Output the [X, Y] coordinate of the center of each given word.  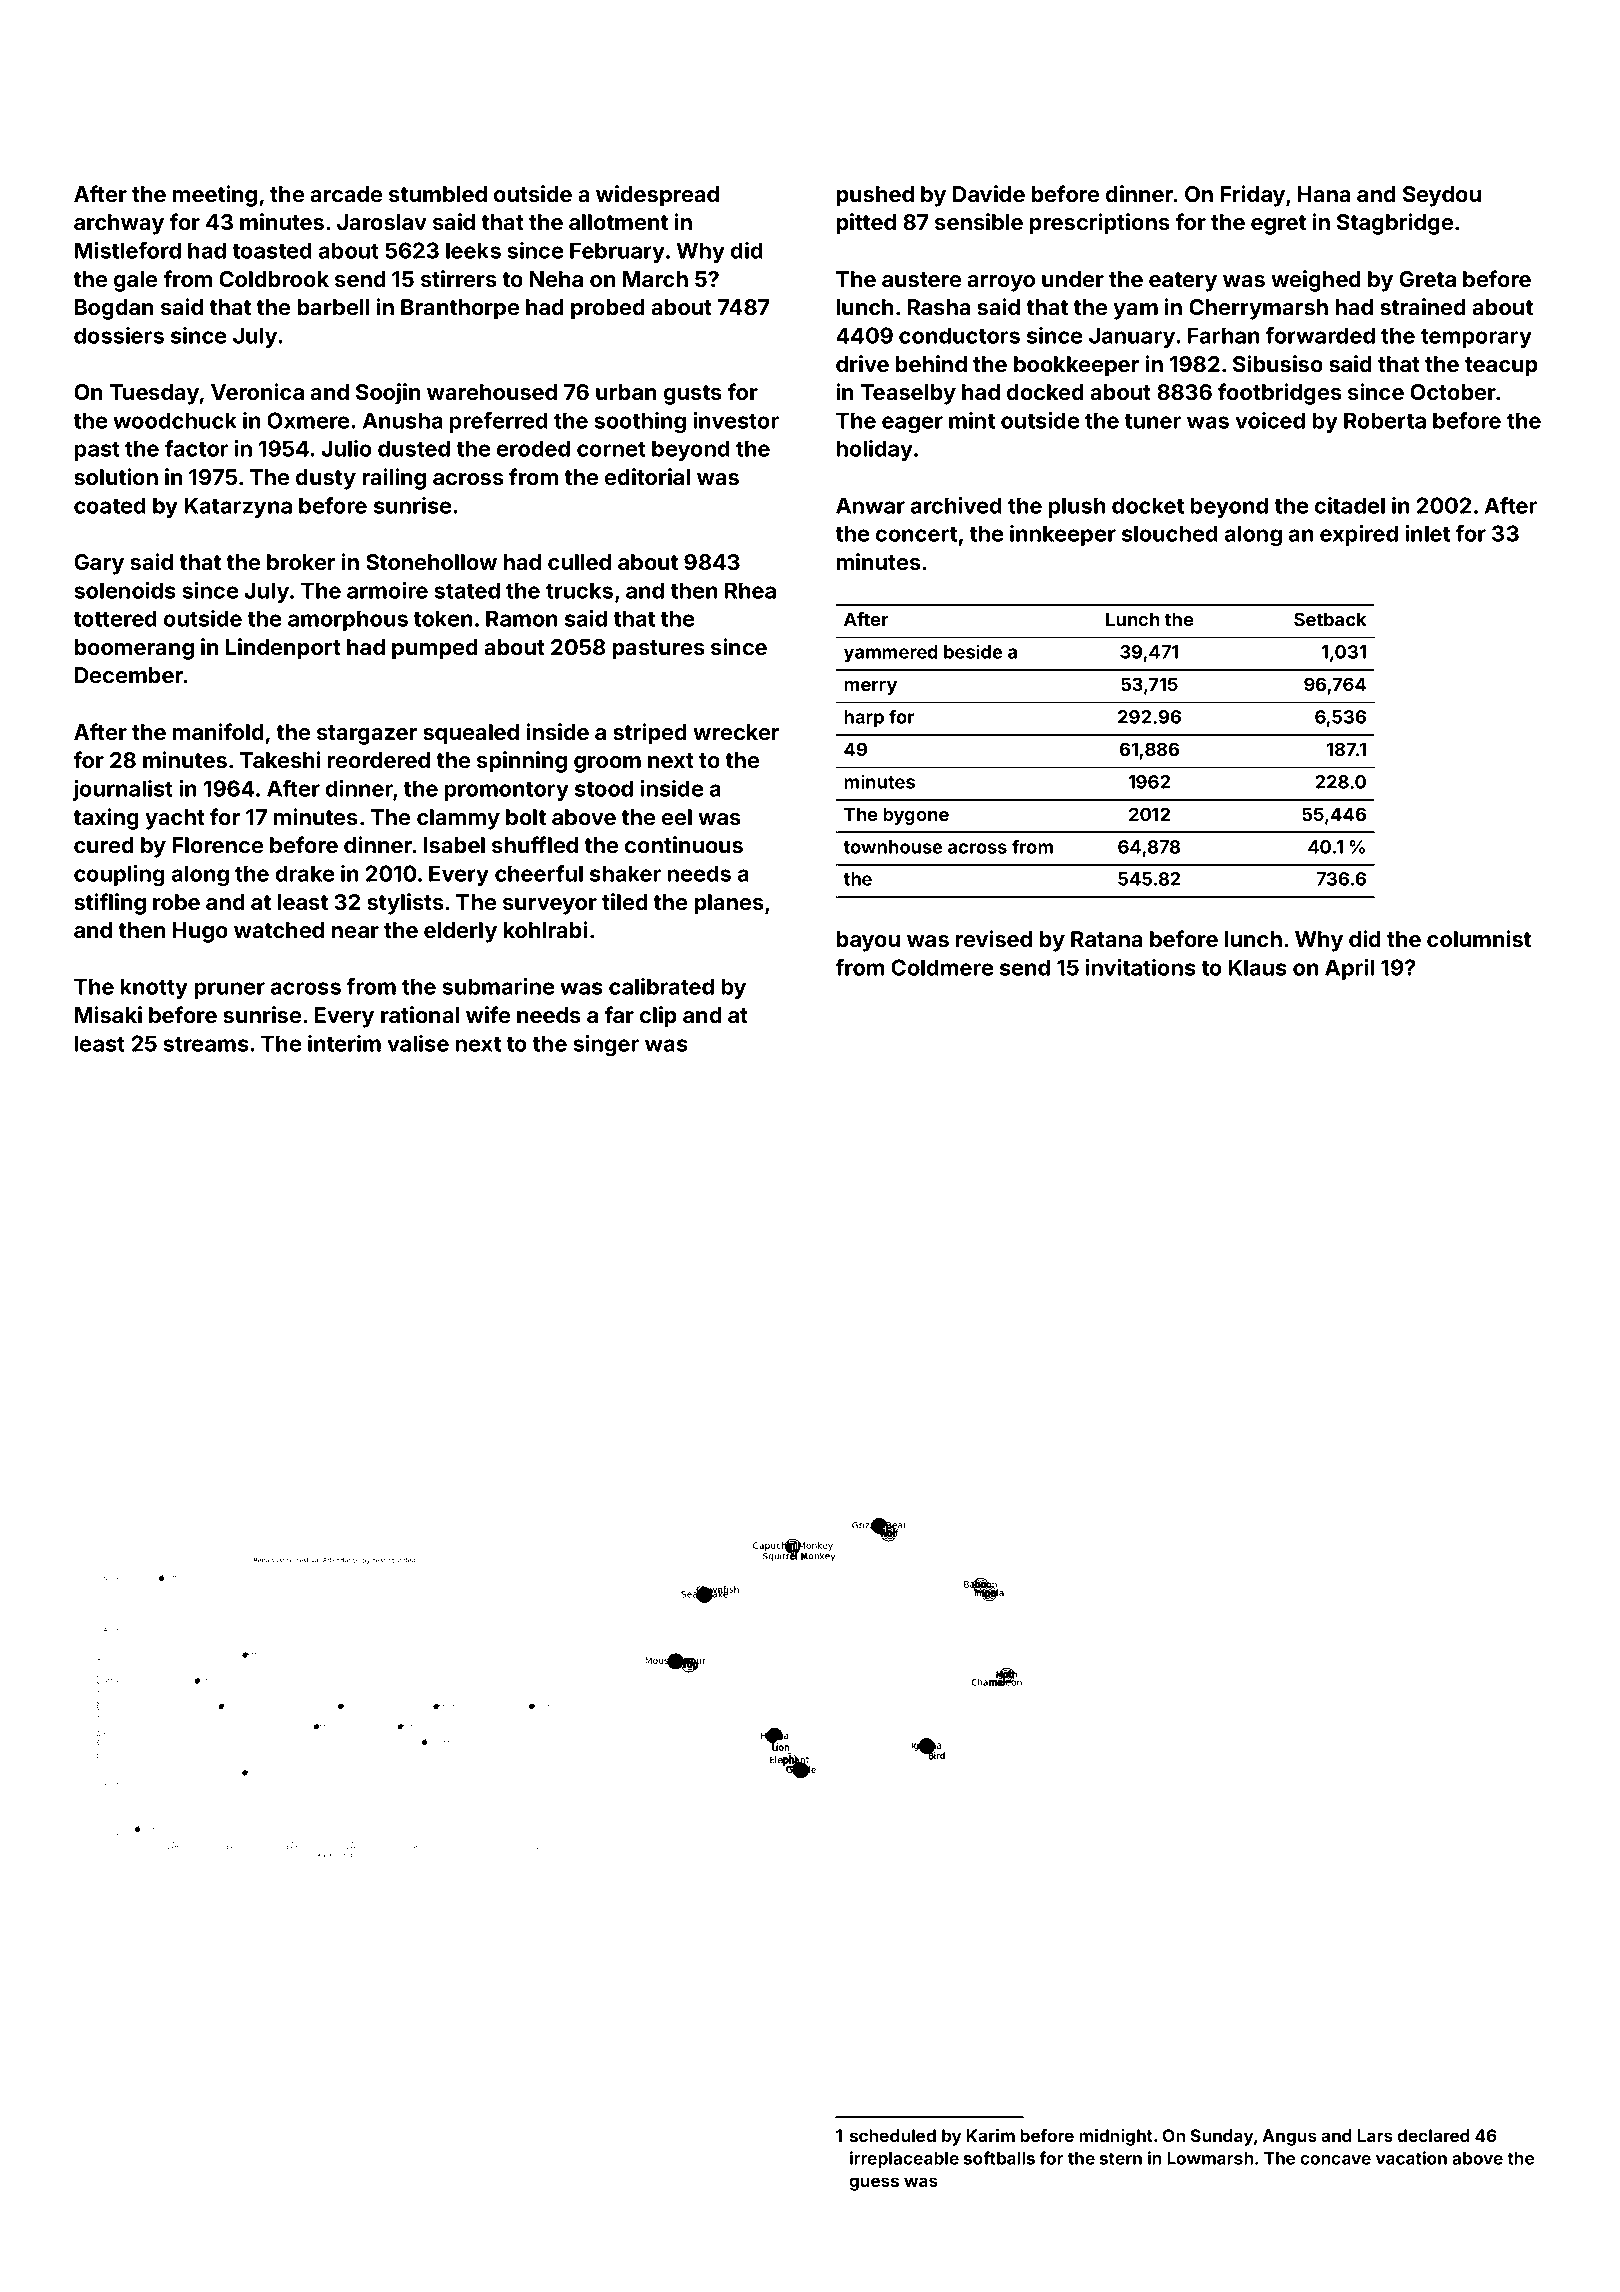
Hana [1324, 194]
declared [1433, 2135]
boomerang [134, 649]
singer [606, 1045]
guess [874, 2184]
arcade [346, 194]
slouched [1170, 533]
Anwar [870, 505]
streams [206, 1044]
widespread [657, 196]
